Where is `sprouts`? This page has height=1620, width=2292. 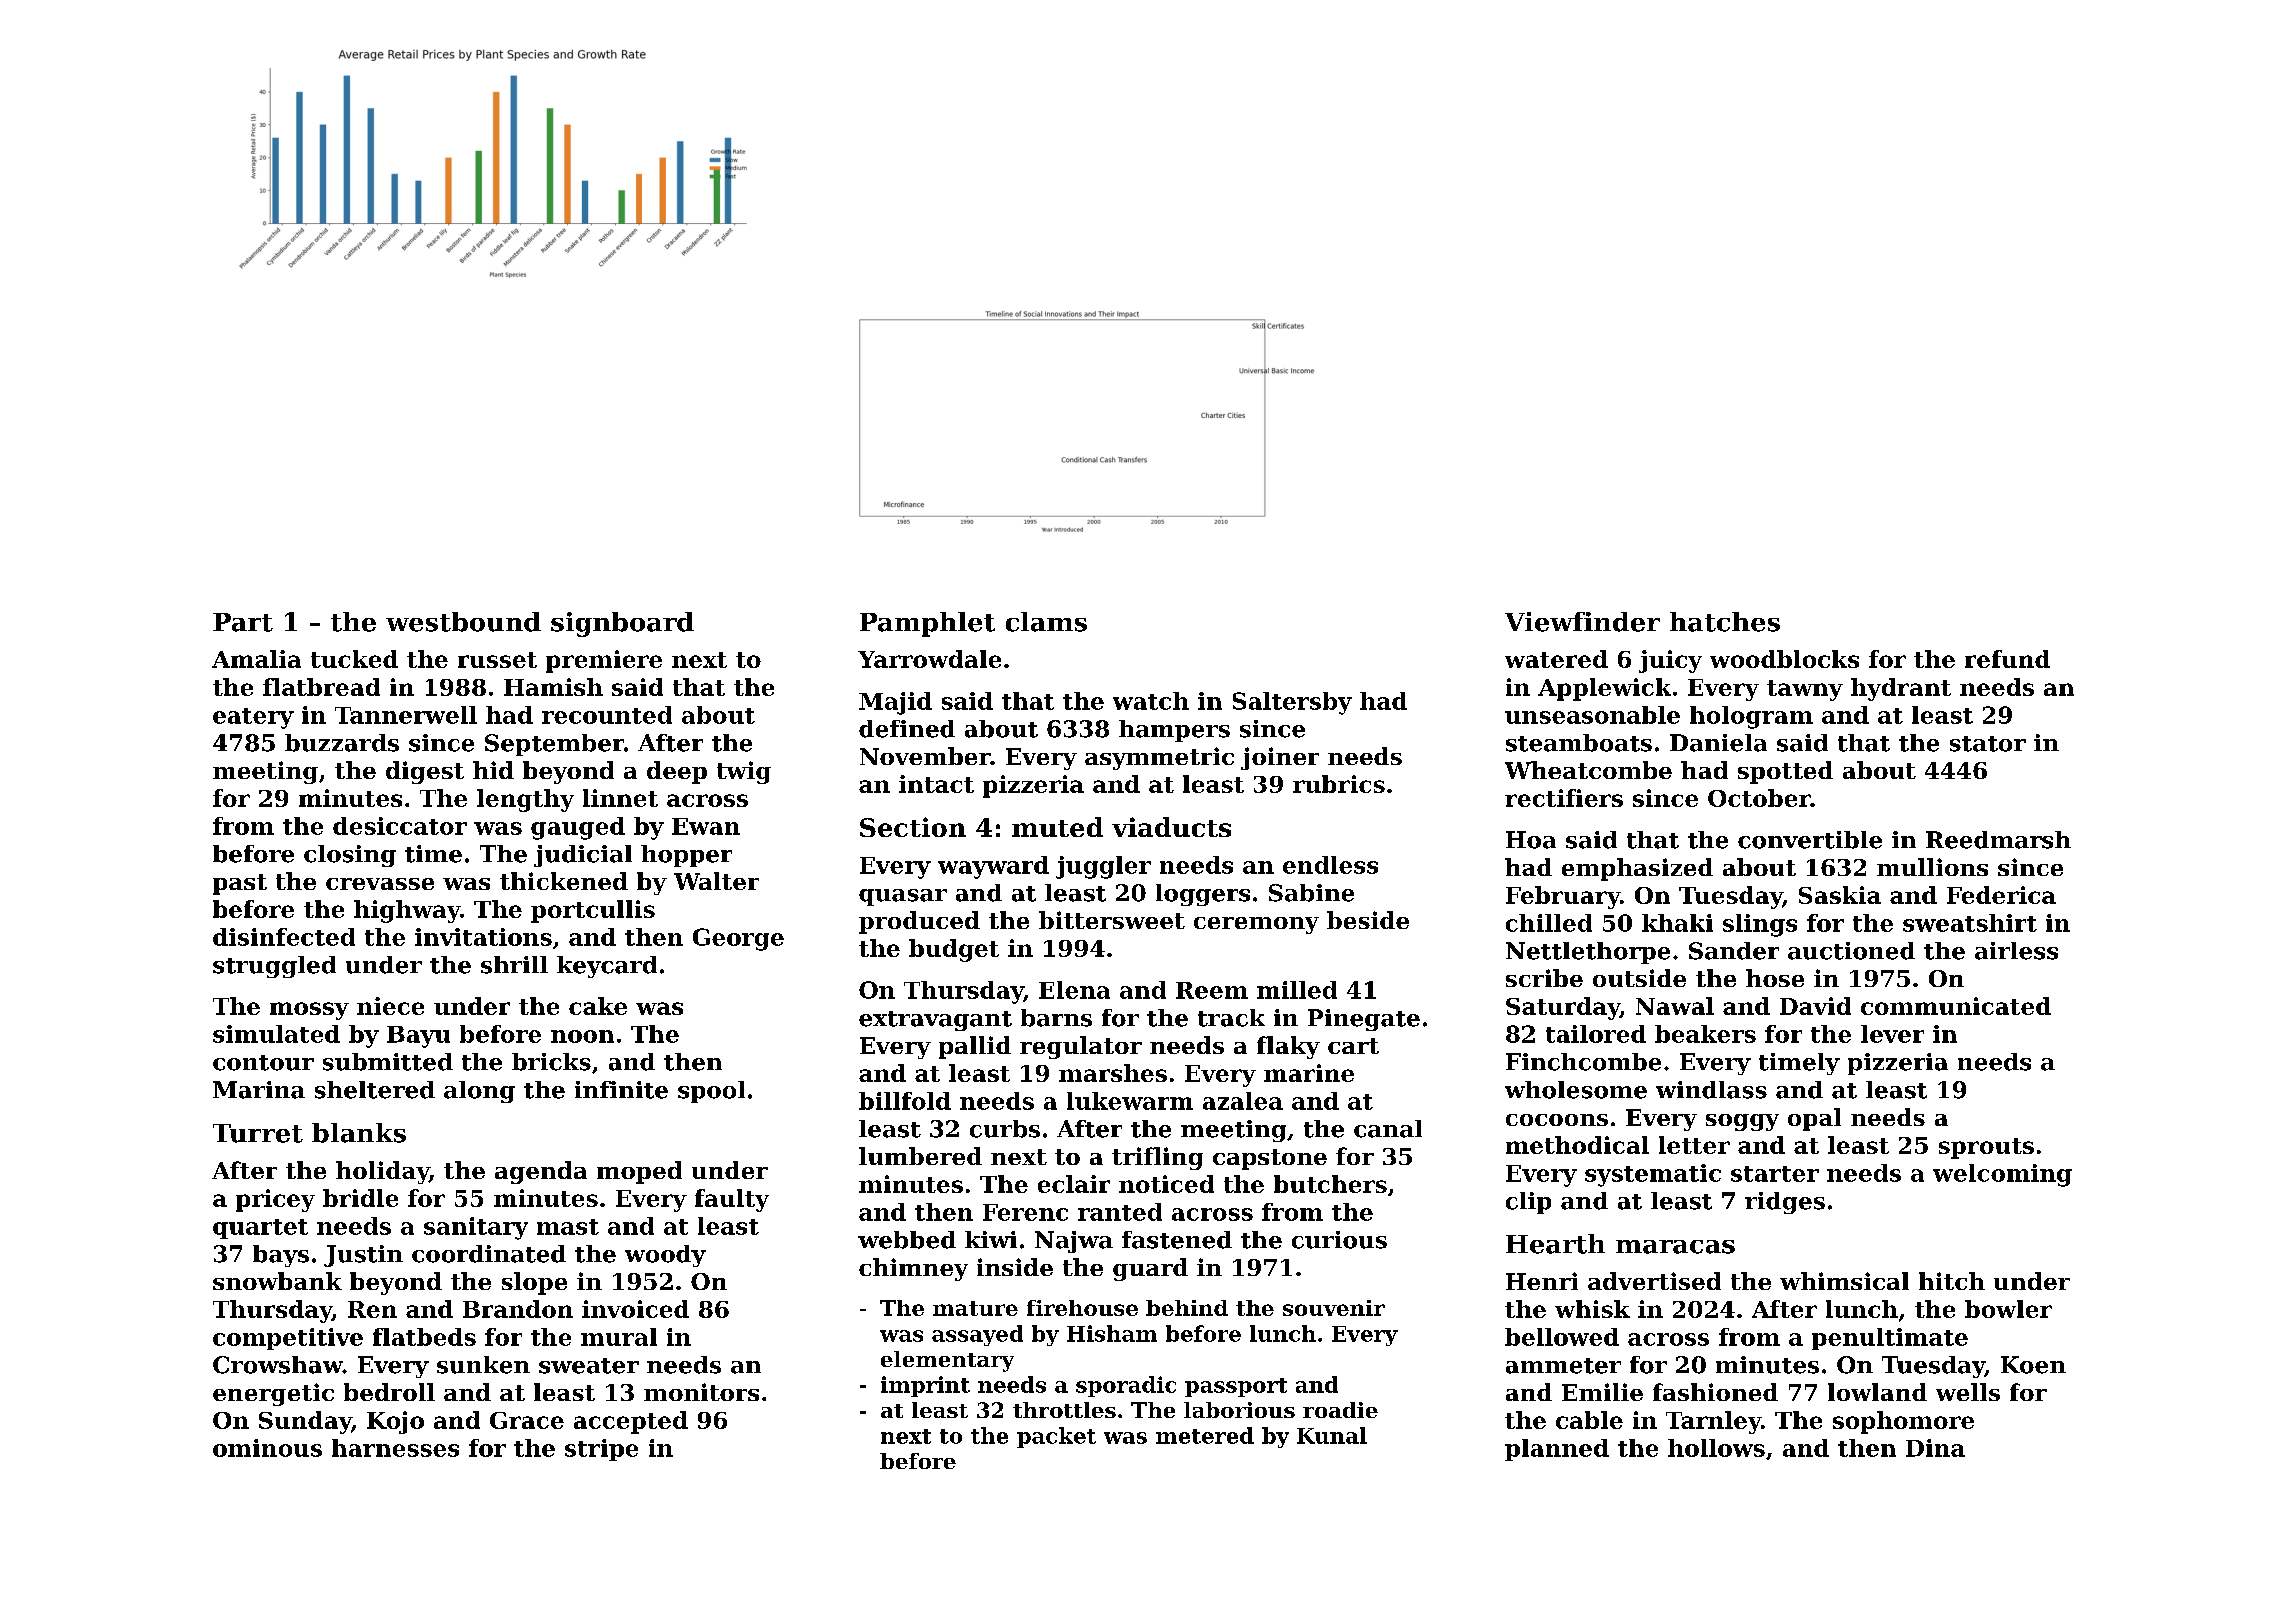
sprouts is located at coordinates (1986, 1148).
